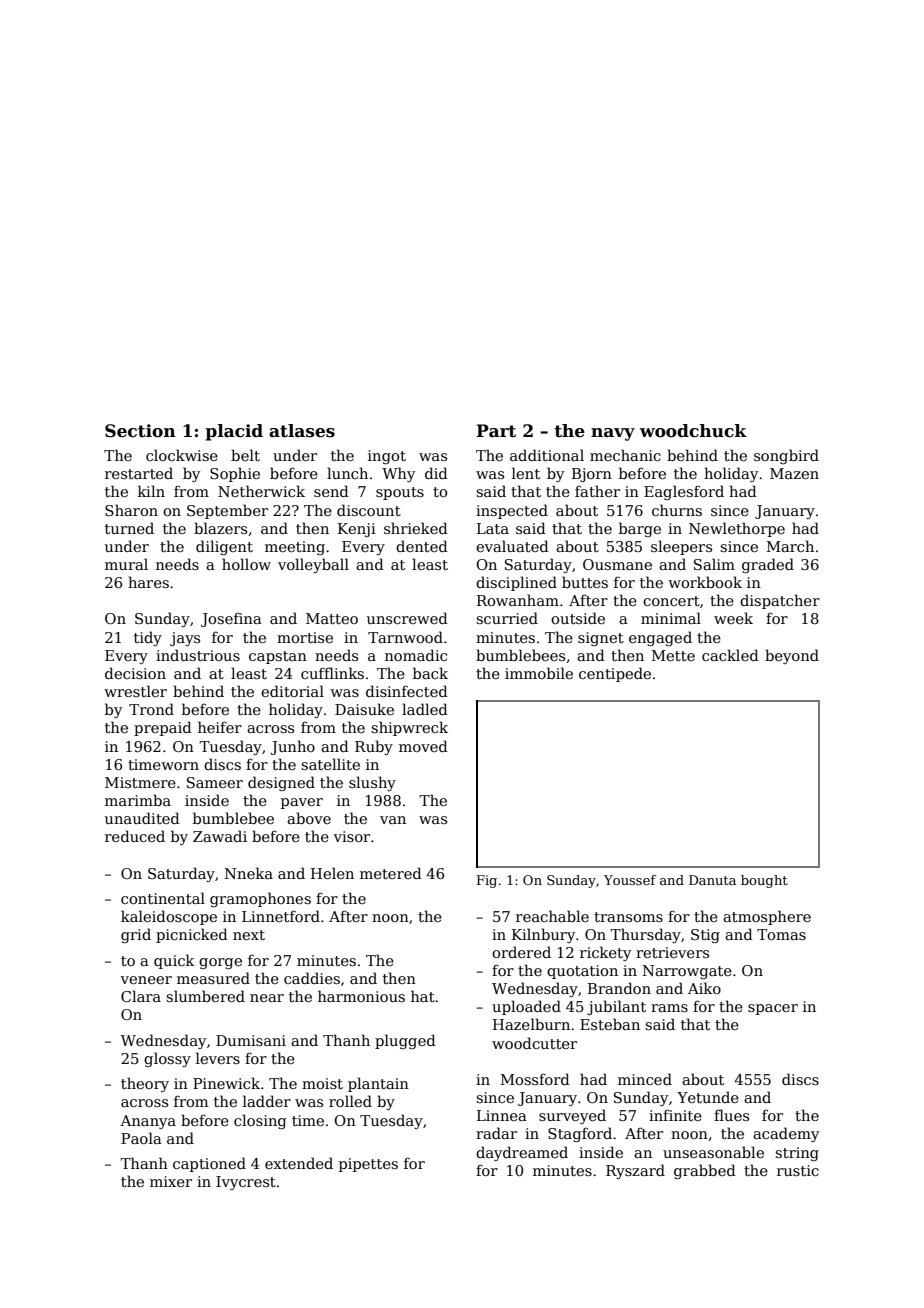 This screenshot has height=1308, width=924. I want to click on immobile, so click(539, 673).
